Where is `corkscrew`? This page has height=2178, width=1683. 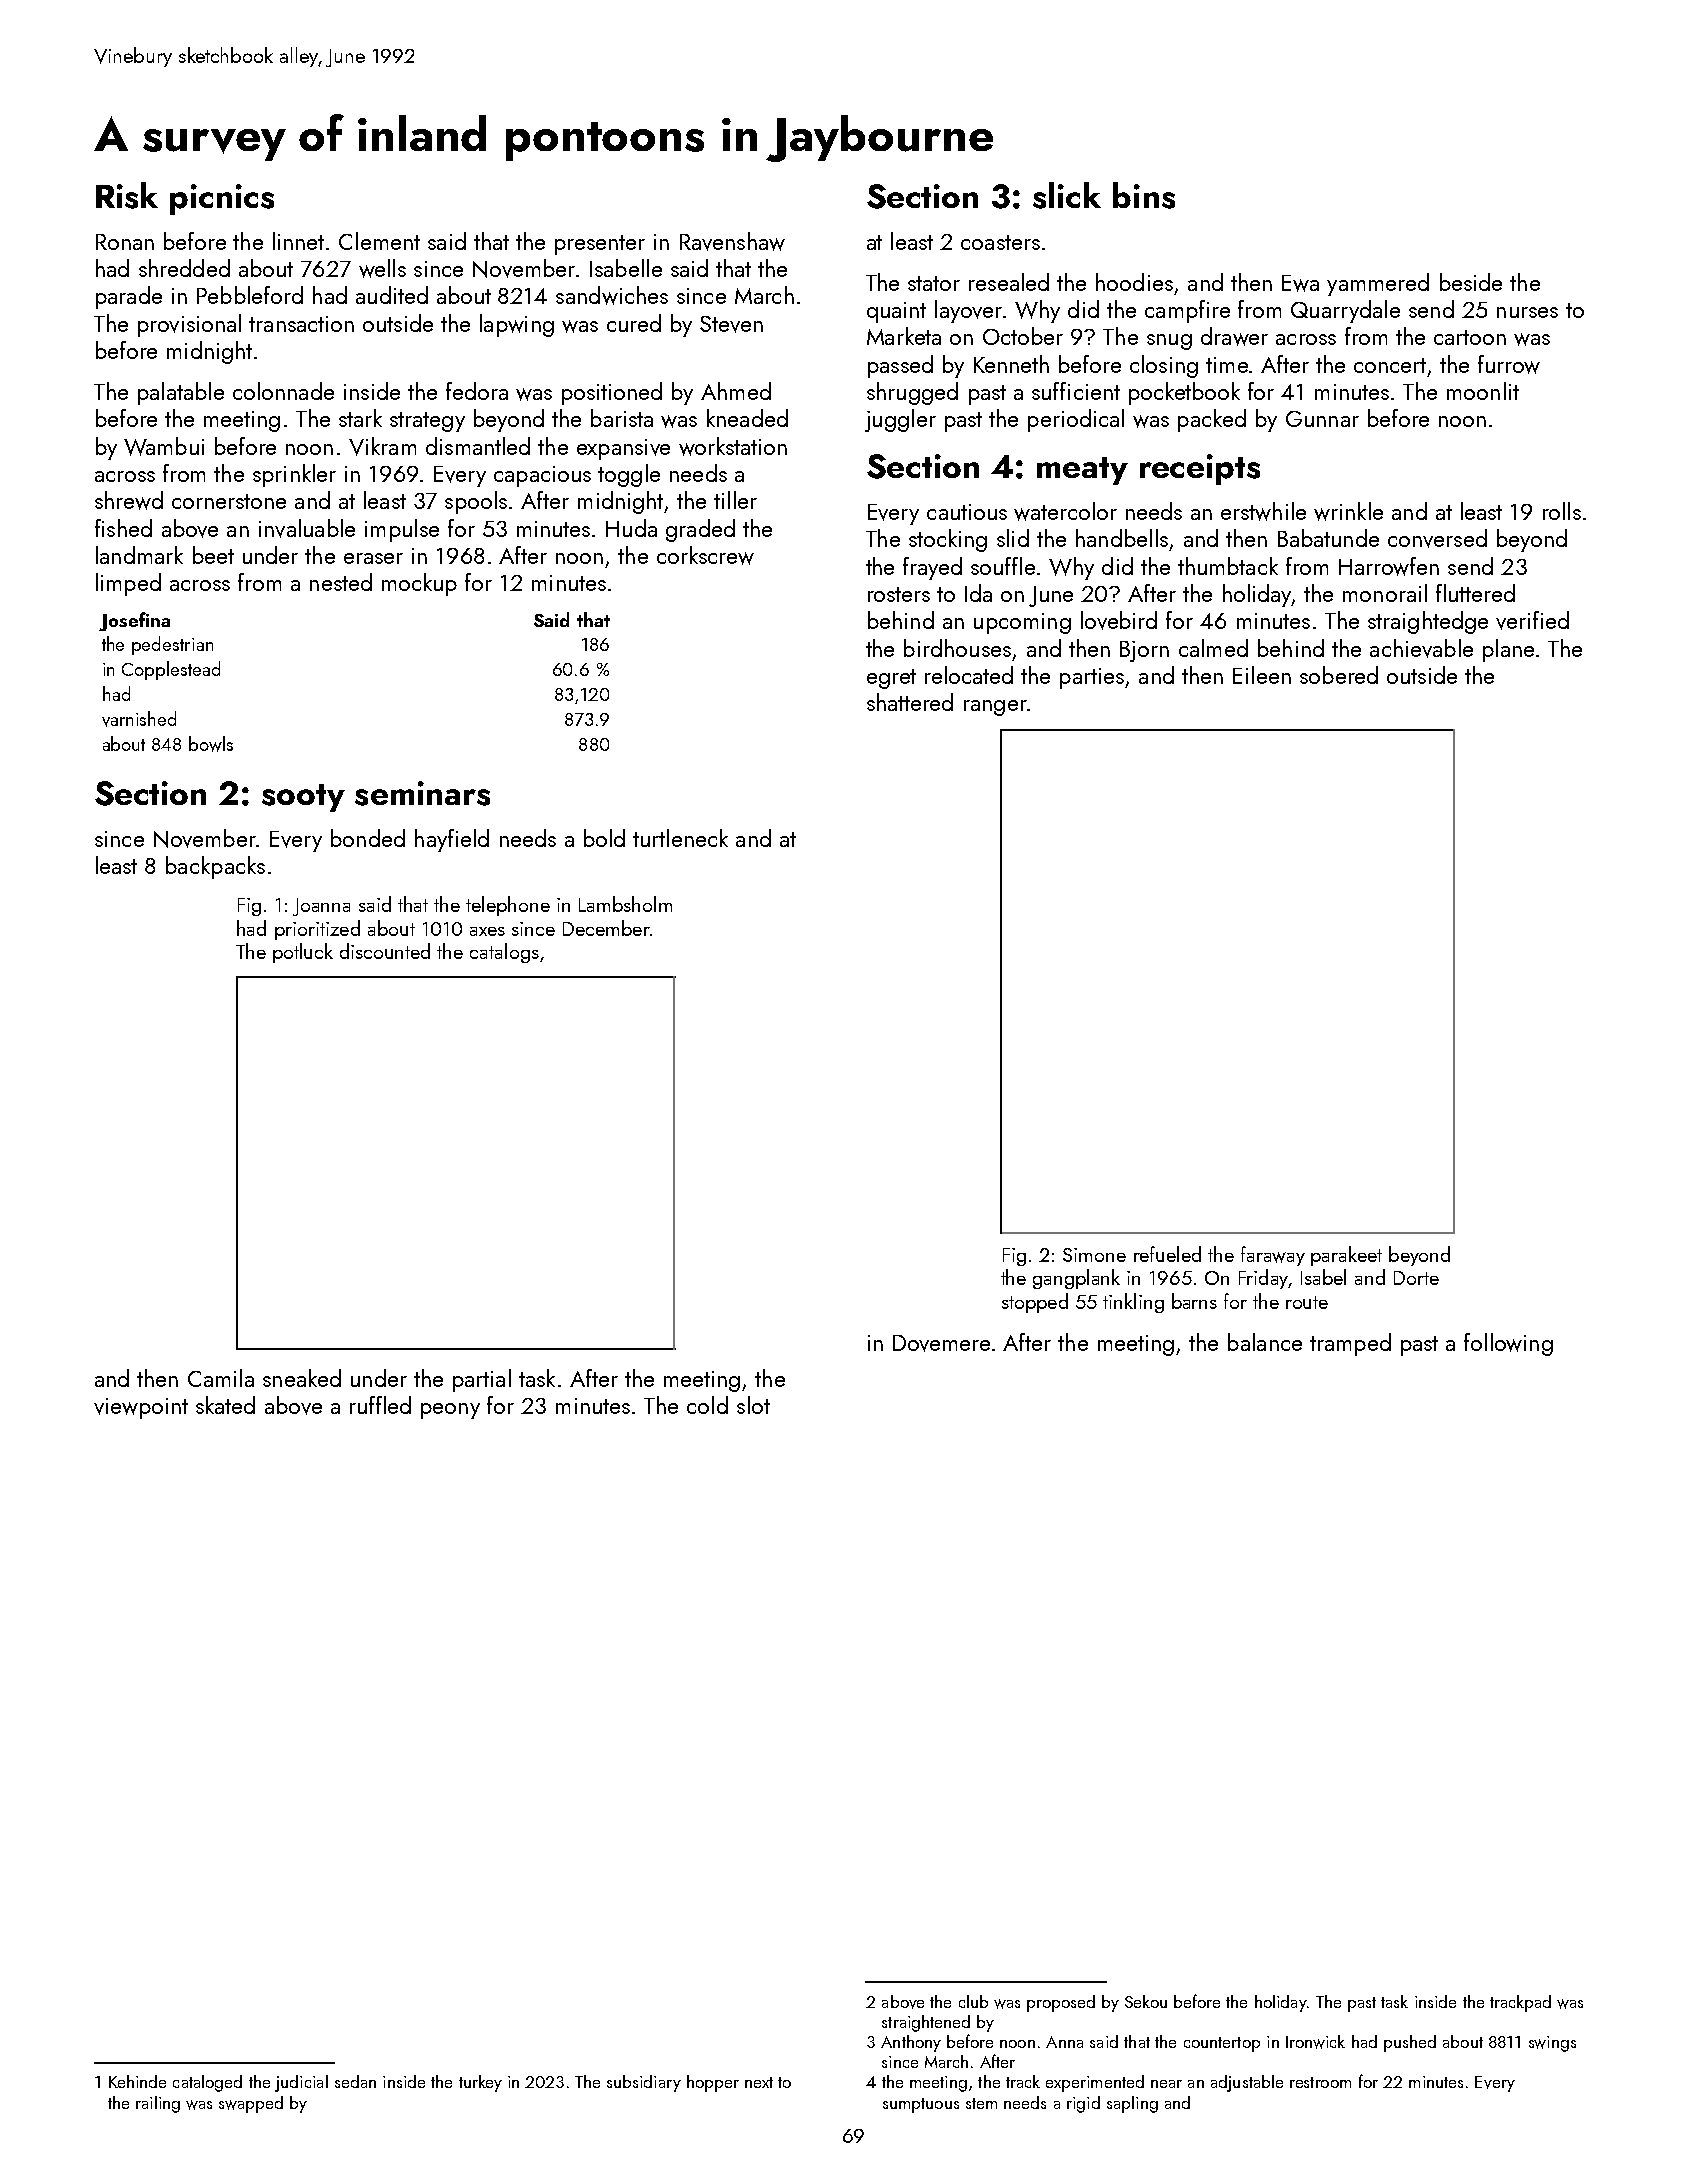
corkscrew is located at coordinates (705, 555).
